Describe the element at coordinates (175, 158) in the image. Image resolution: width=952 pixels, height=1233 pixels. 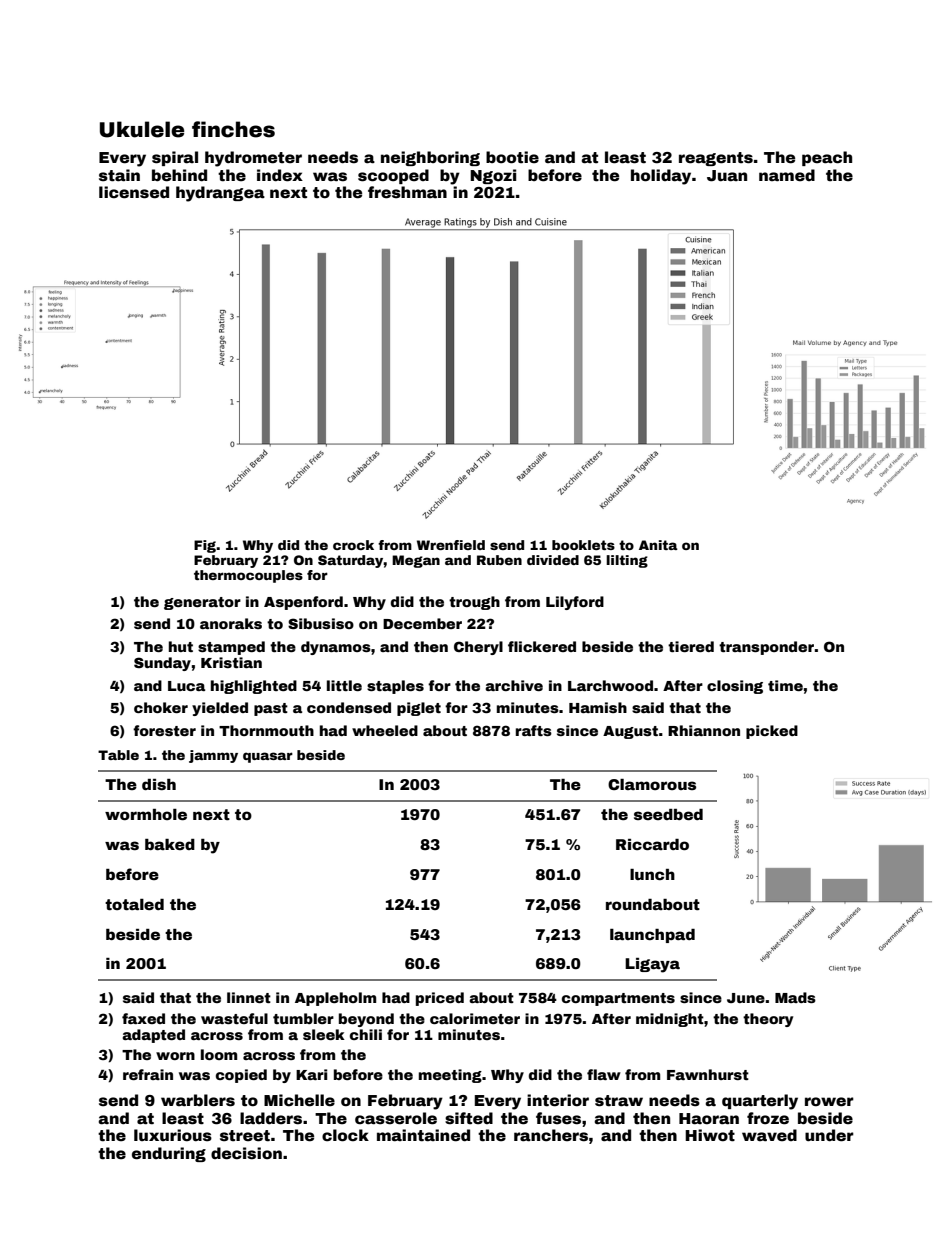
I see `spiral` at that location.
